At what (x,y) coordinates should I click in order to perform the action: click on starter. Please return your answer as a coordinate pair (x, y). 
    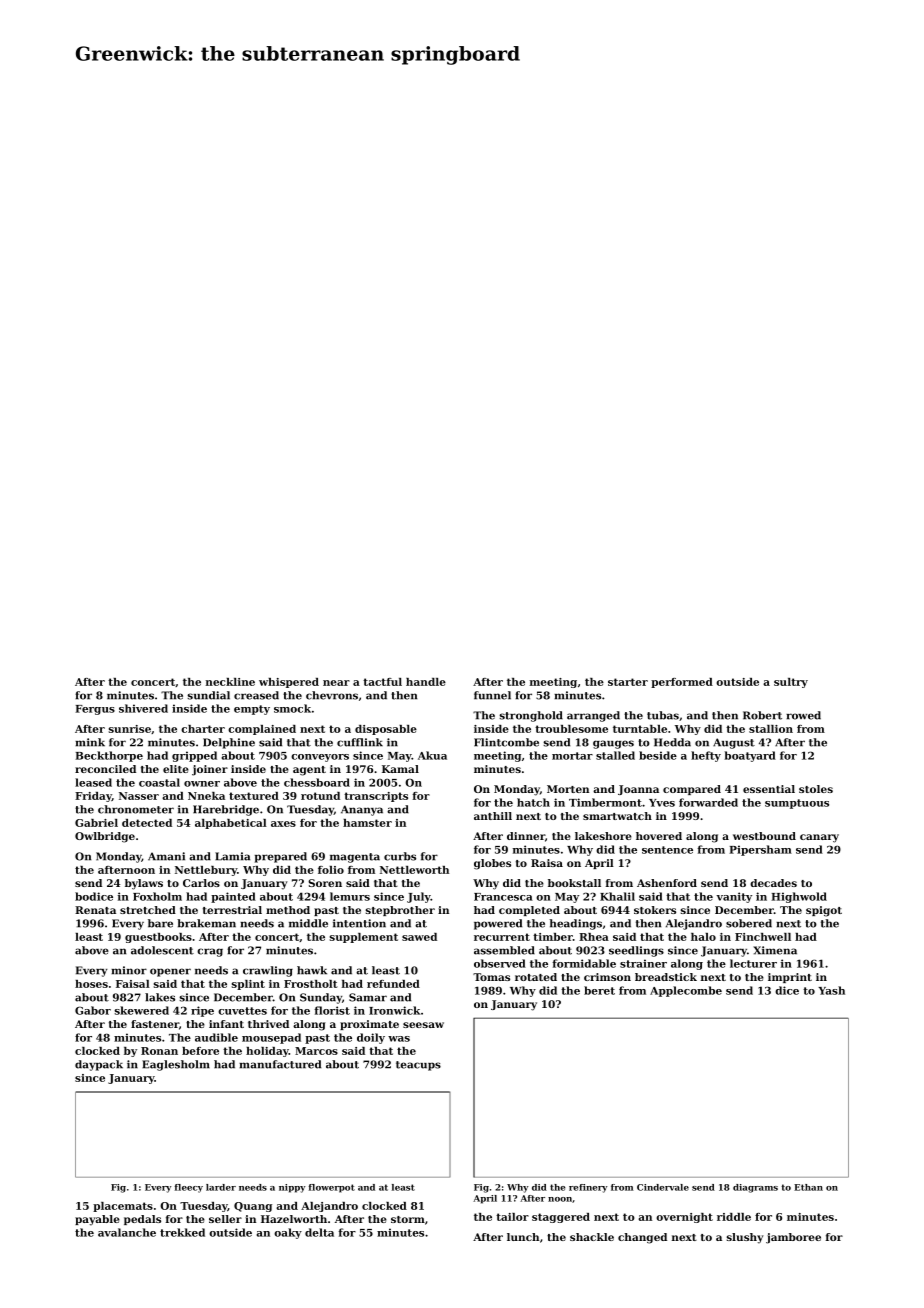
    Looking at the image, I should click on (628, 682).
